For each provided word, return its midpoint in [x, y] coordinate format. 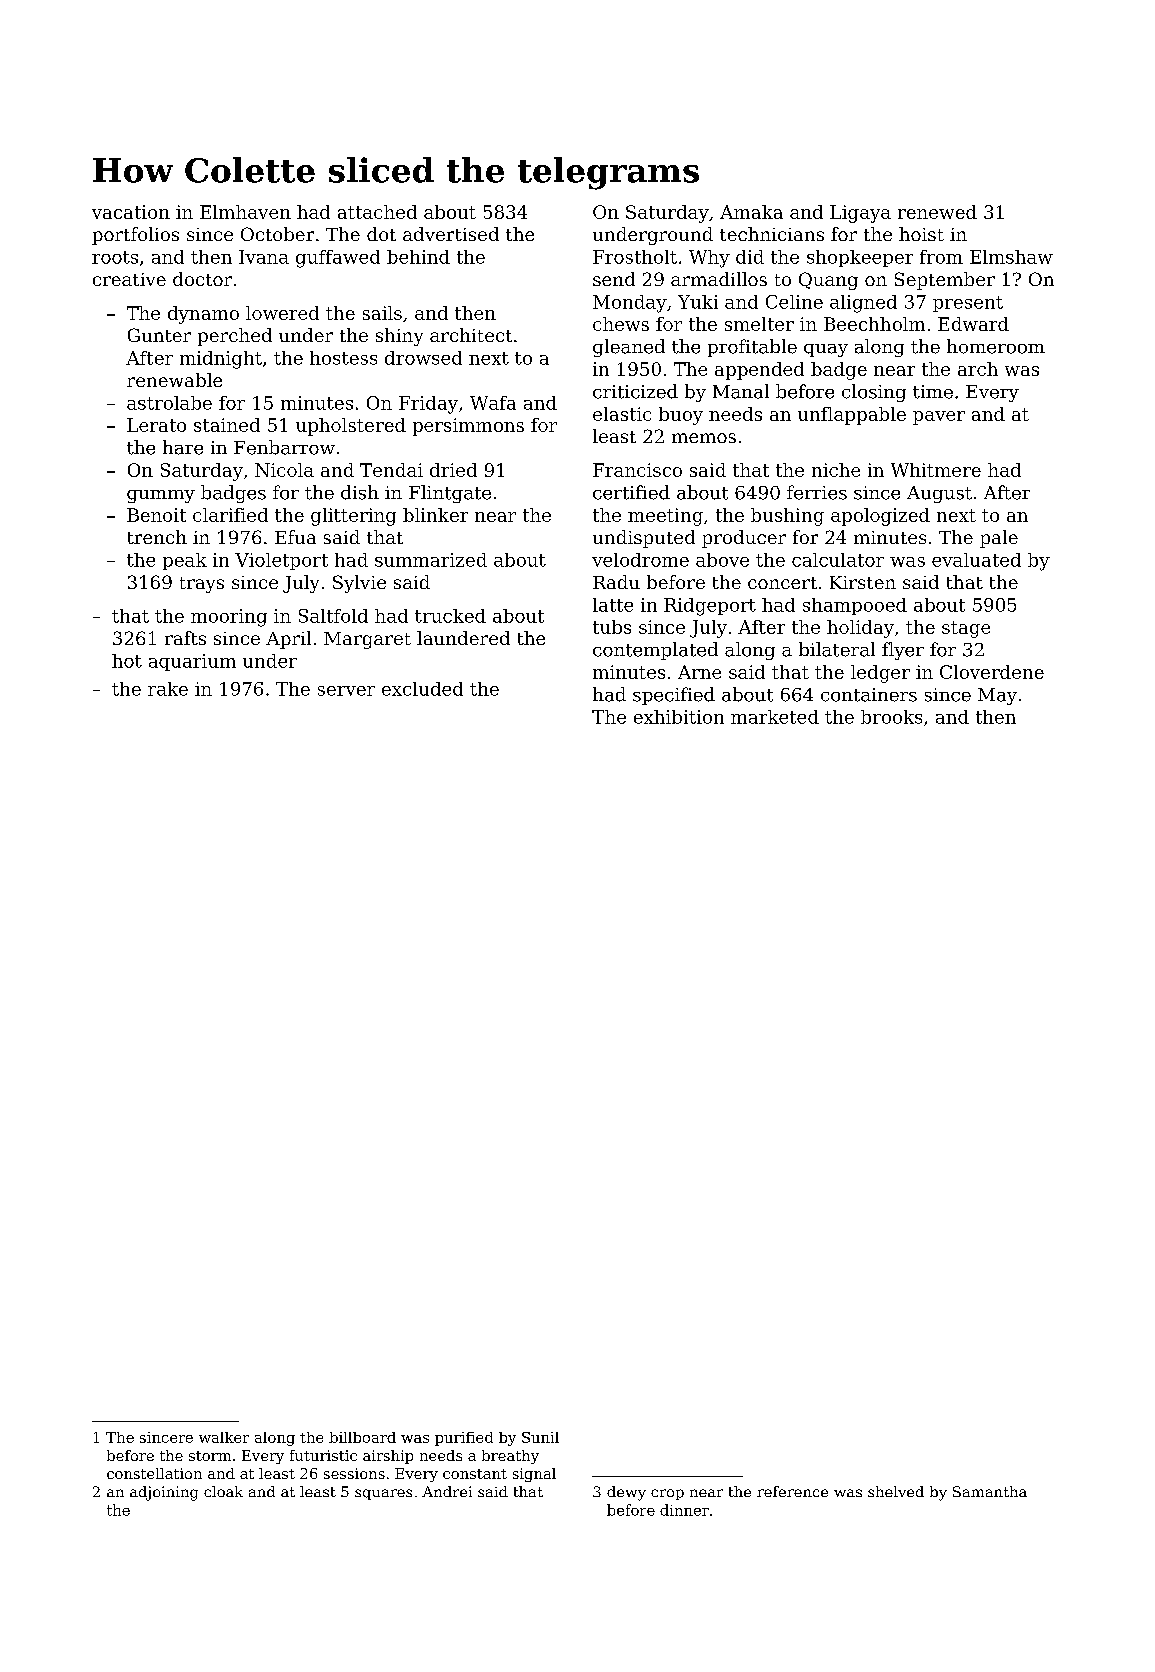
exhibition [679, 717]
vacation [131, 212]
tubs [612, 627]
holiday [860, 629]
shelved [896, 1491]
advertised [451, 234]
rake [168, 689]
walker [224, 1437]
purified [464, 1439]
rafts [185, 638]
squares [383, 1494]
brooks [891, 717]
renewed [937, 212]
